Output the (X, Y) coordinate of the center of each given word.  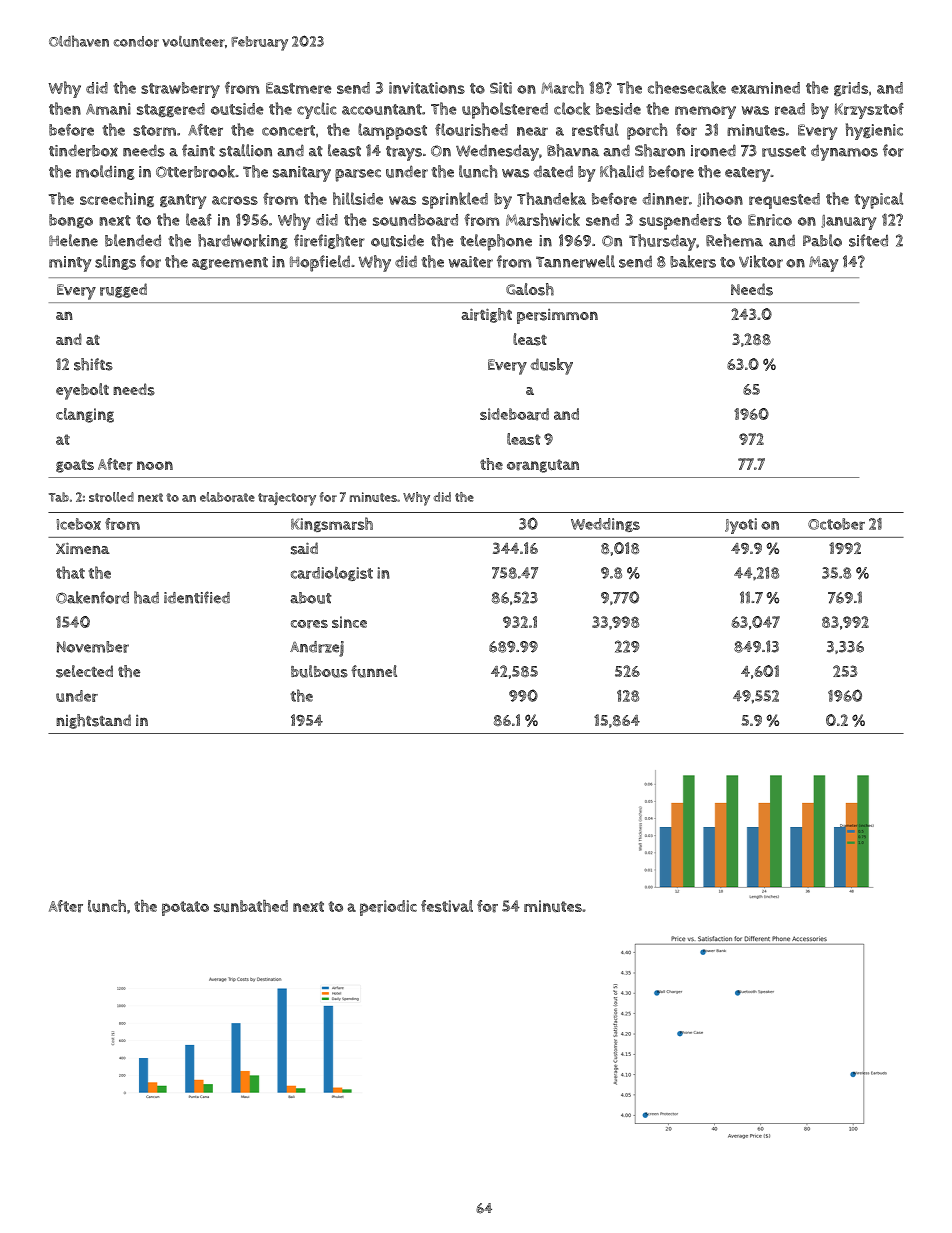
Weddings (605, 525)
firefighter (329, 241)
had (146, 597)
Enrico (770, 220)
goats (75, 466)
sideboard (514, 414)
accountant (382, 109)
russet (784, 151)
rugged (123, 290)
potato (185, 908)
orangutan (543, 466)
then (65, 108)
